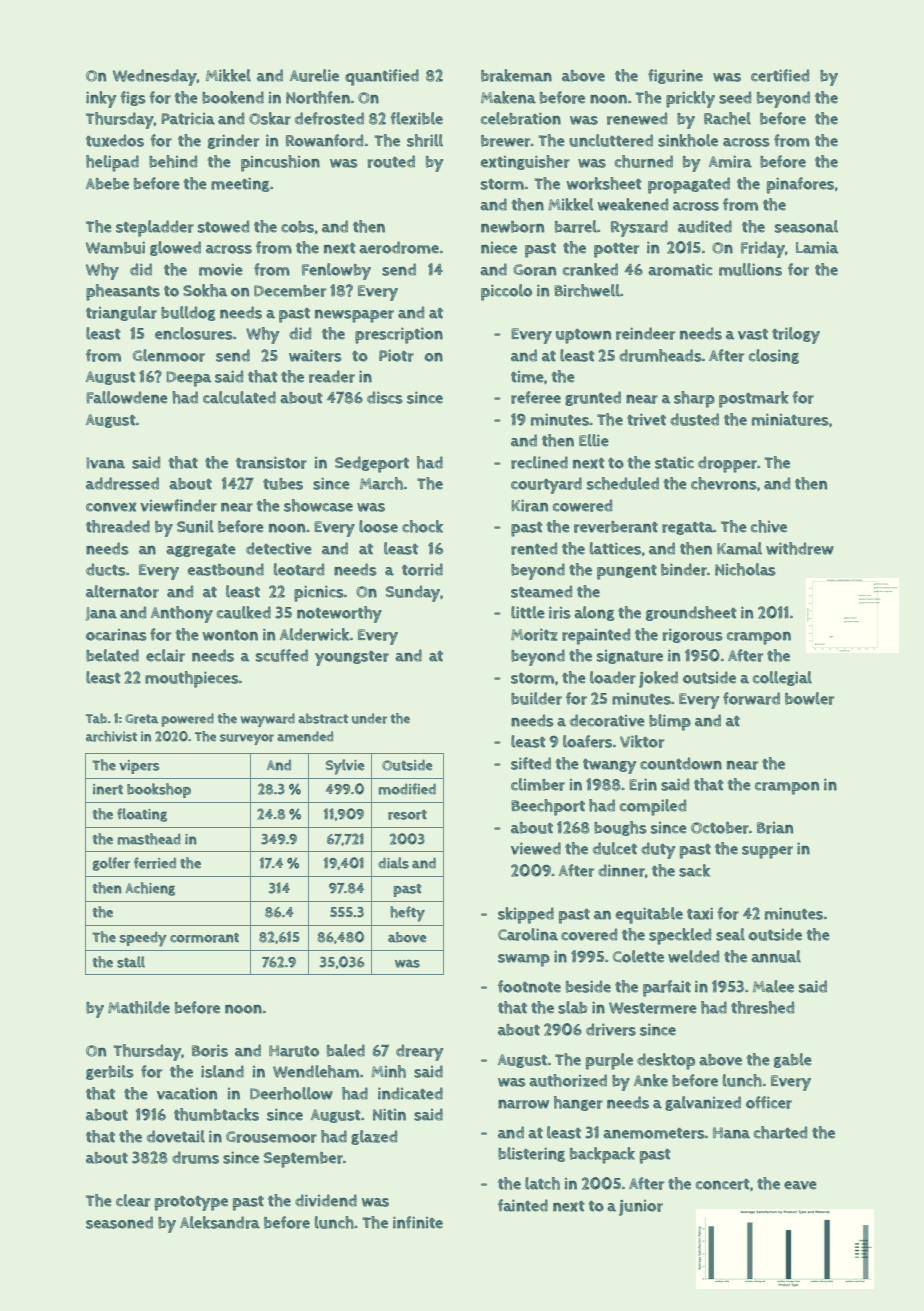 The image size is (924, 1311). Describe the element at coordinates (119, 1222) in the document. I see `seasoned` at that location.
